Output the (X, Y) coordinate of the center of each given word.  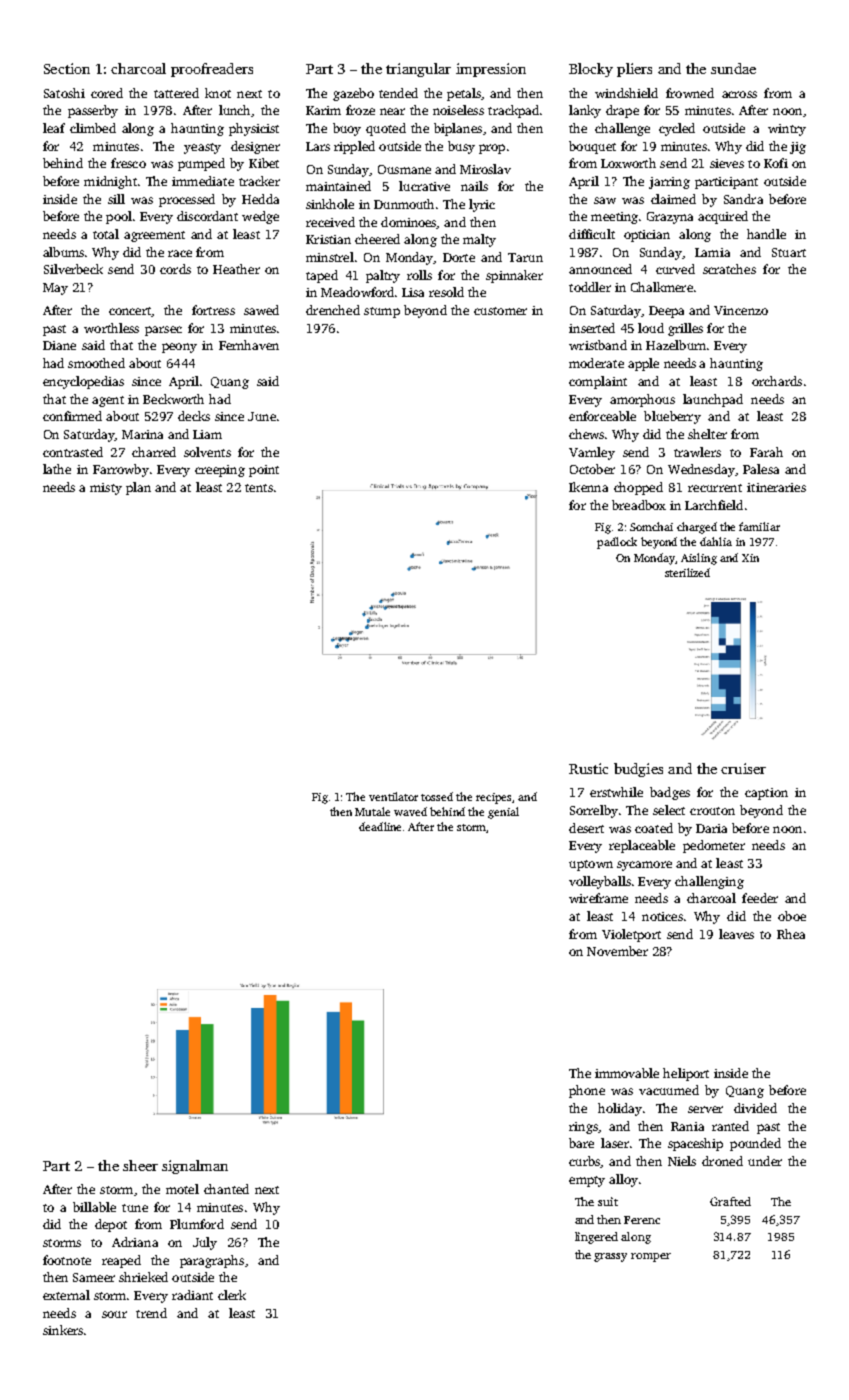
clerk (232, 1295)
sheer (140, 1165)
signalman (195, 1167)
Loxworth (628, 163)
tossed (437, 796)
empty (587, 1181)
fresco (128, 163)
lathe (57, 469)
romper (651, 1257)
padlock (617, 543)
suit (608, 1201)
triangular (418, 70)
